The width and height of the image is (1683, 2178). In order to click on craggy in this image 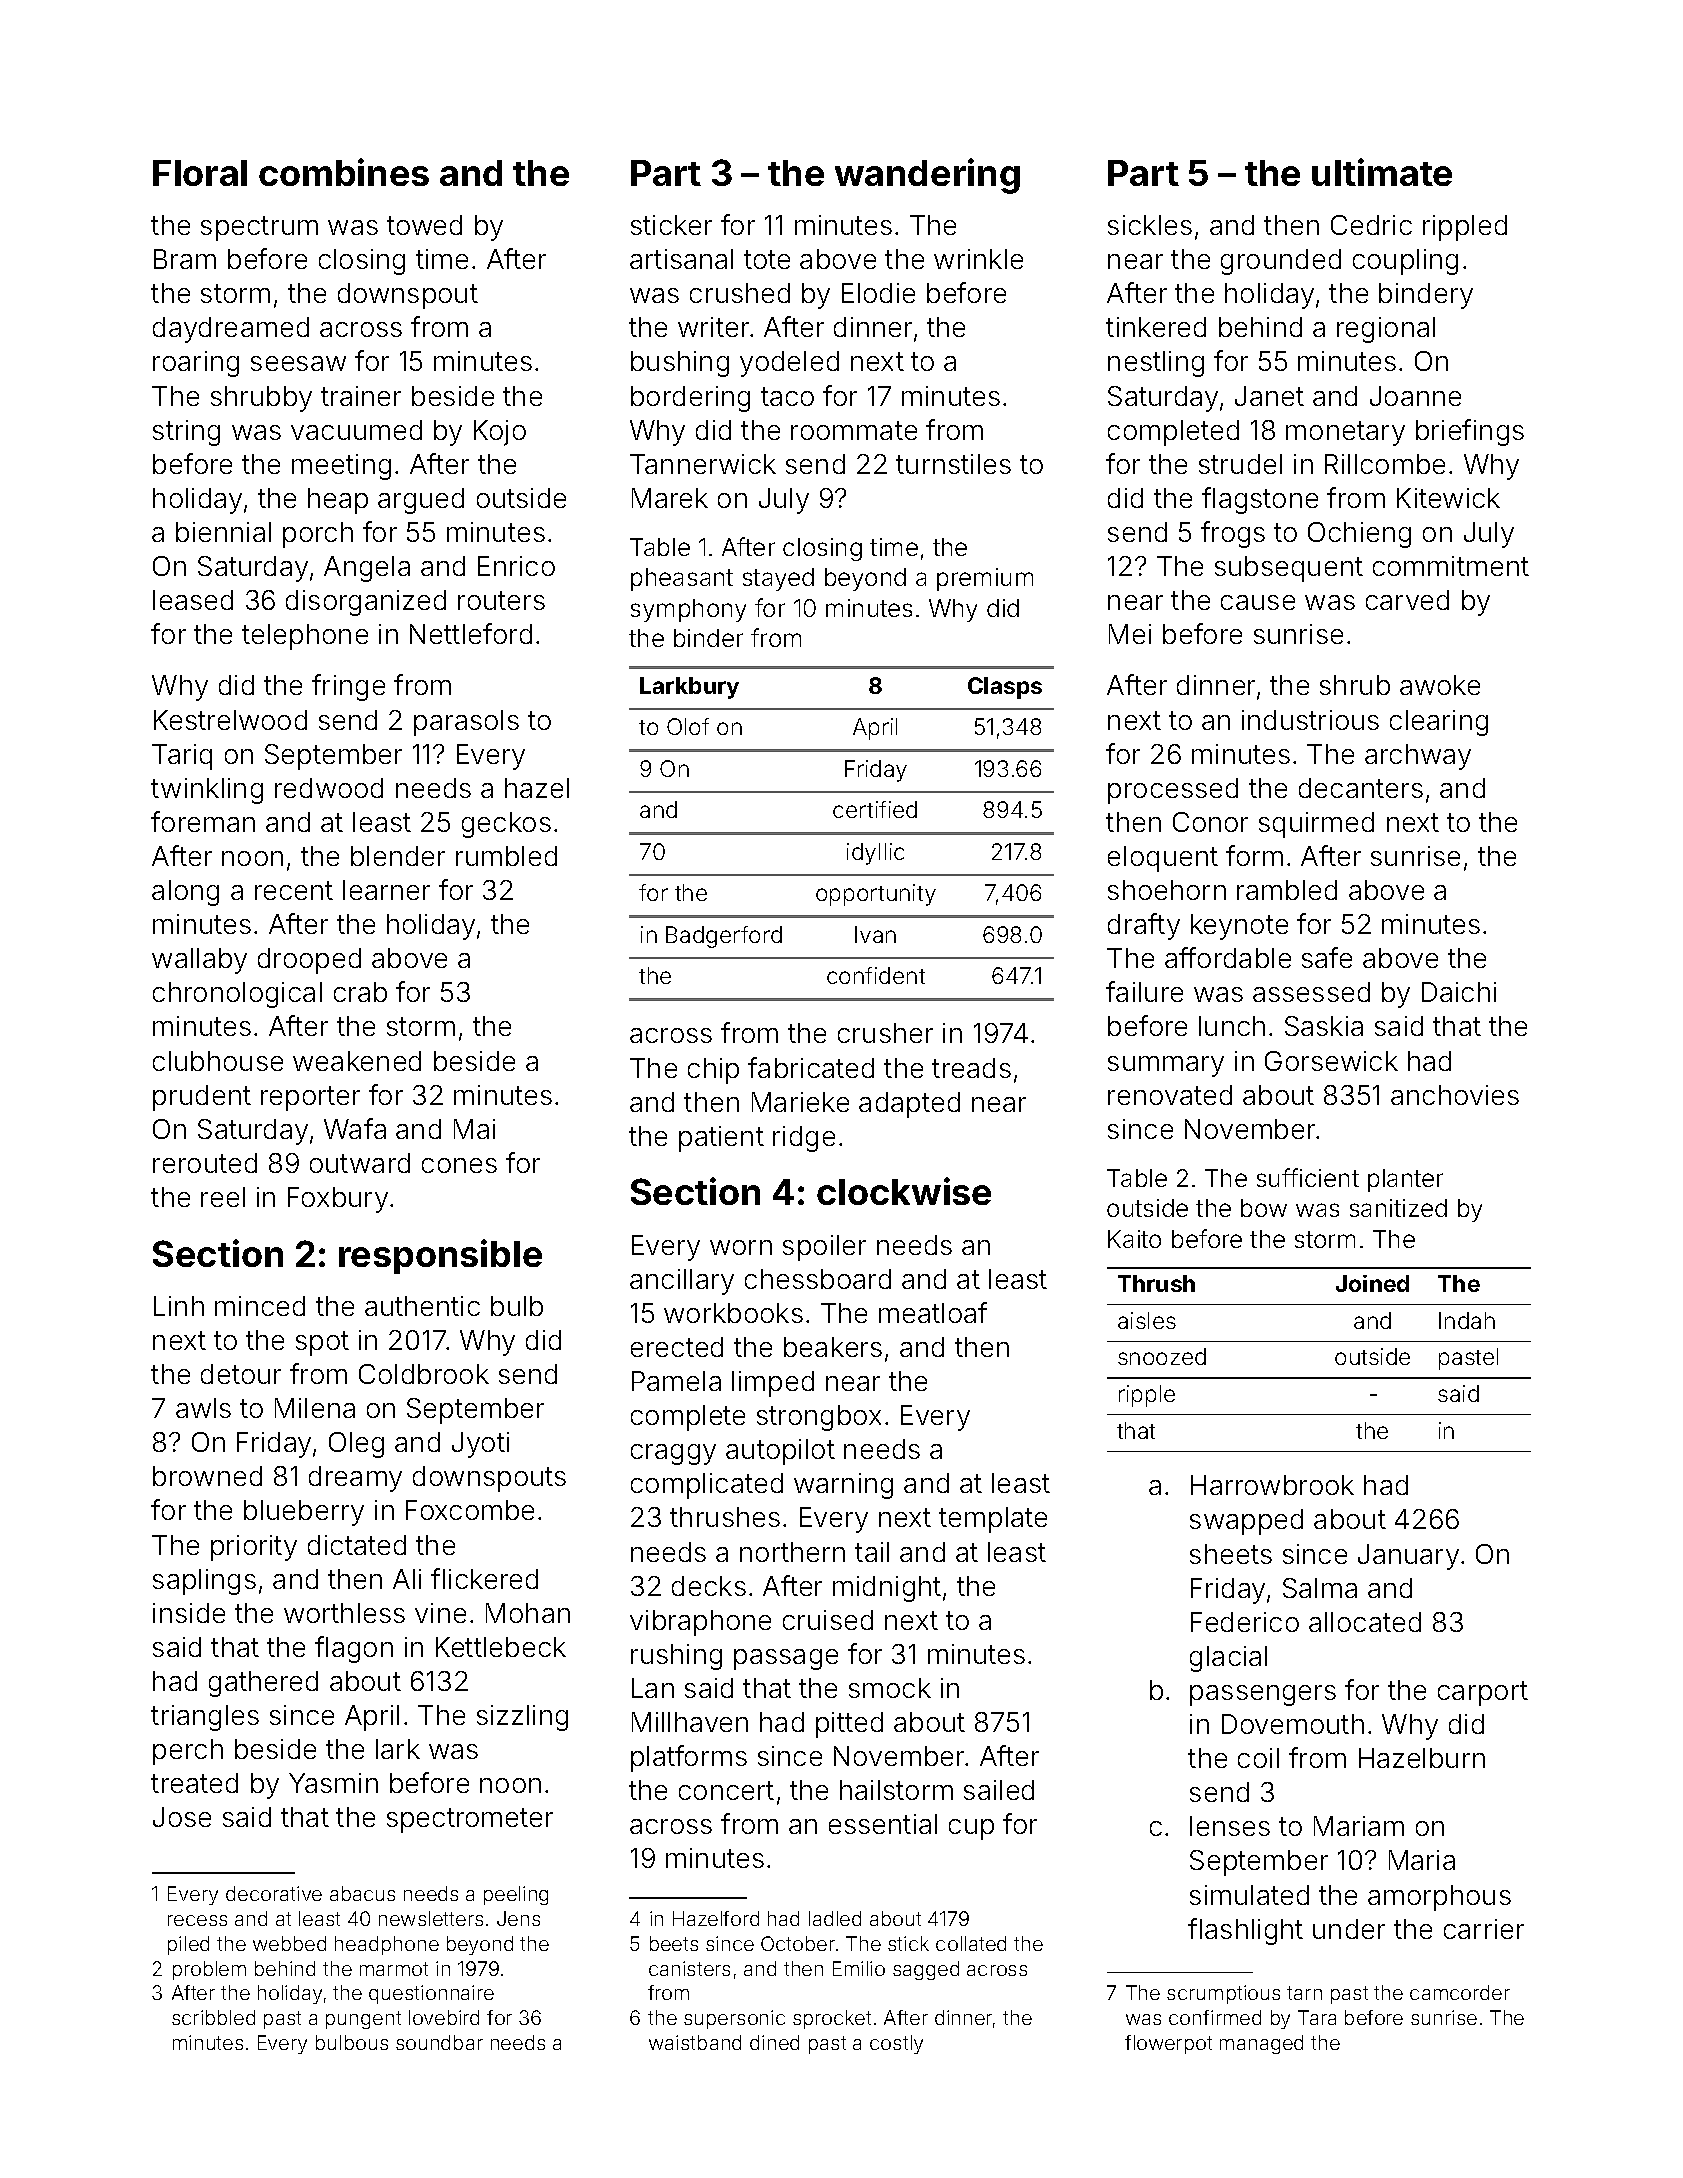, I will do `click(673, 1454)`.
